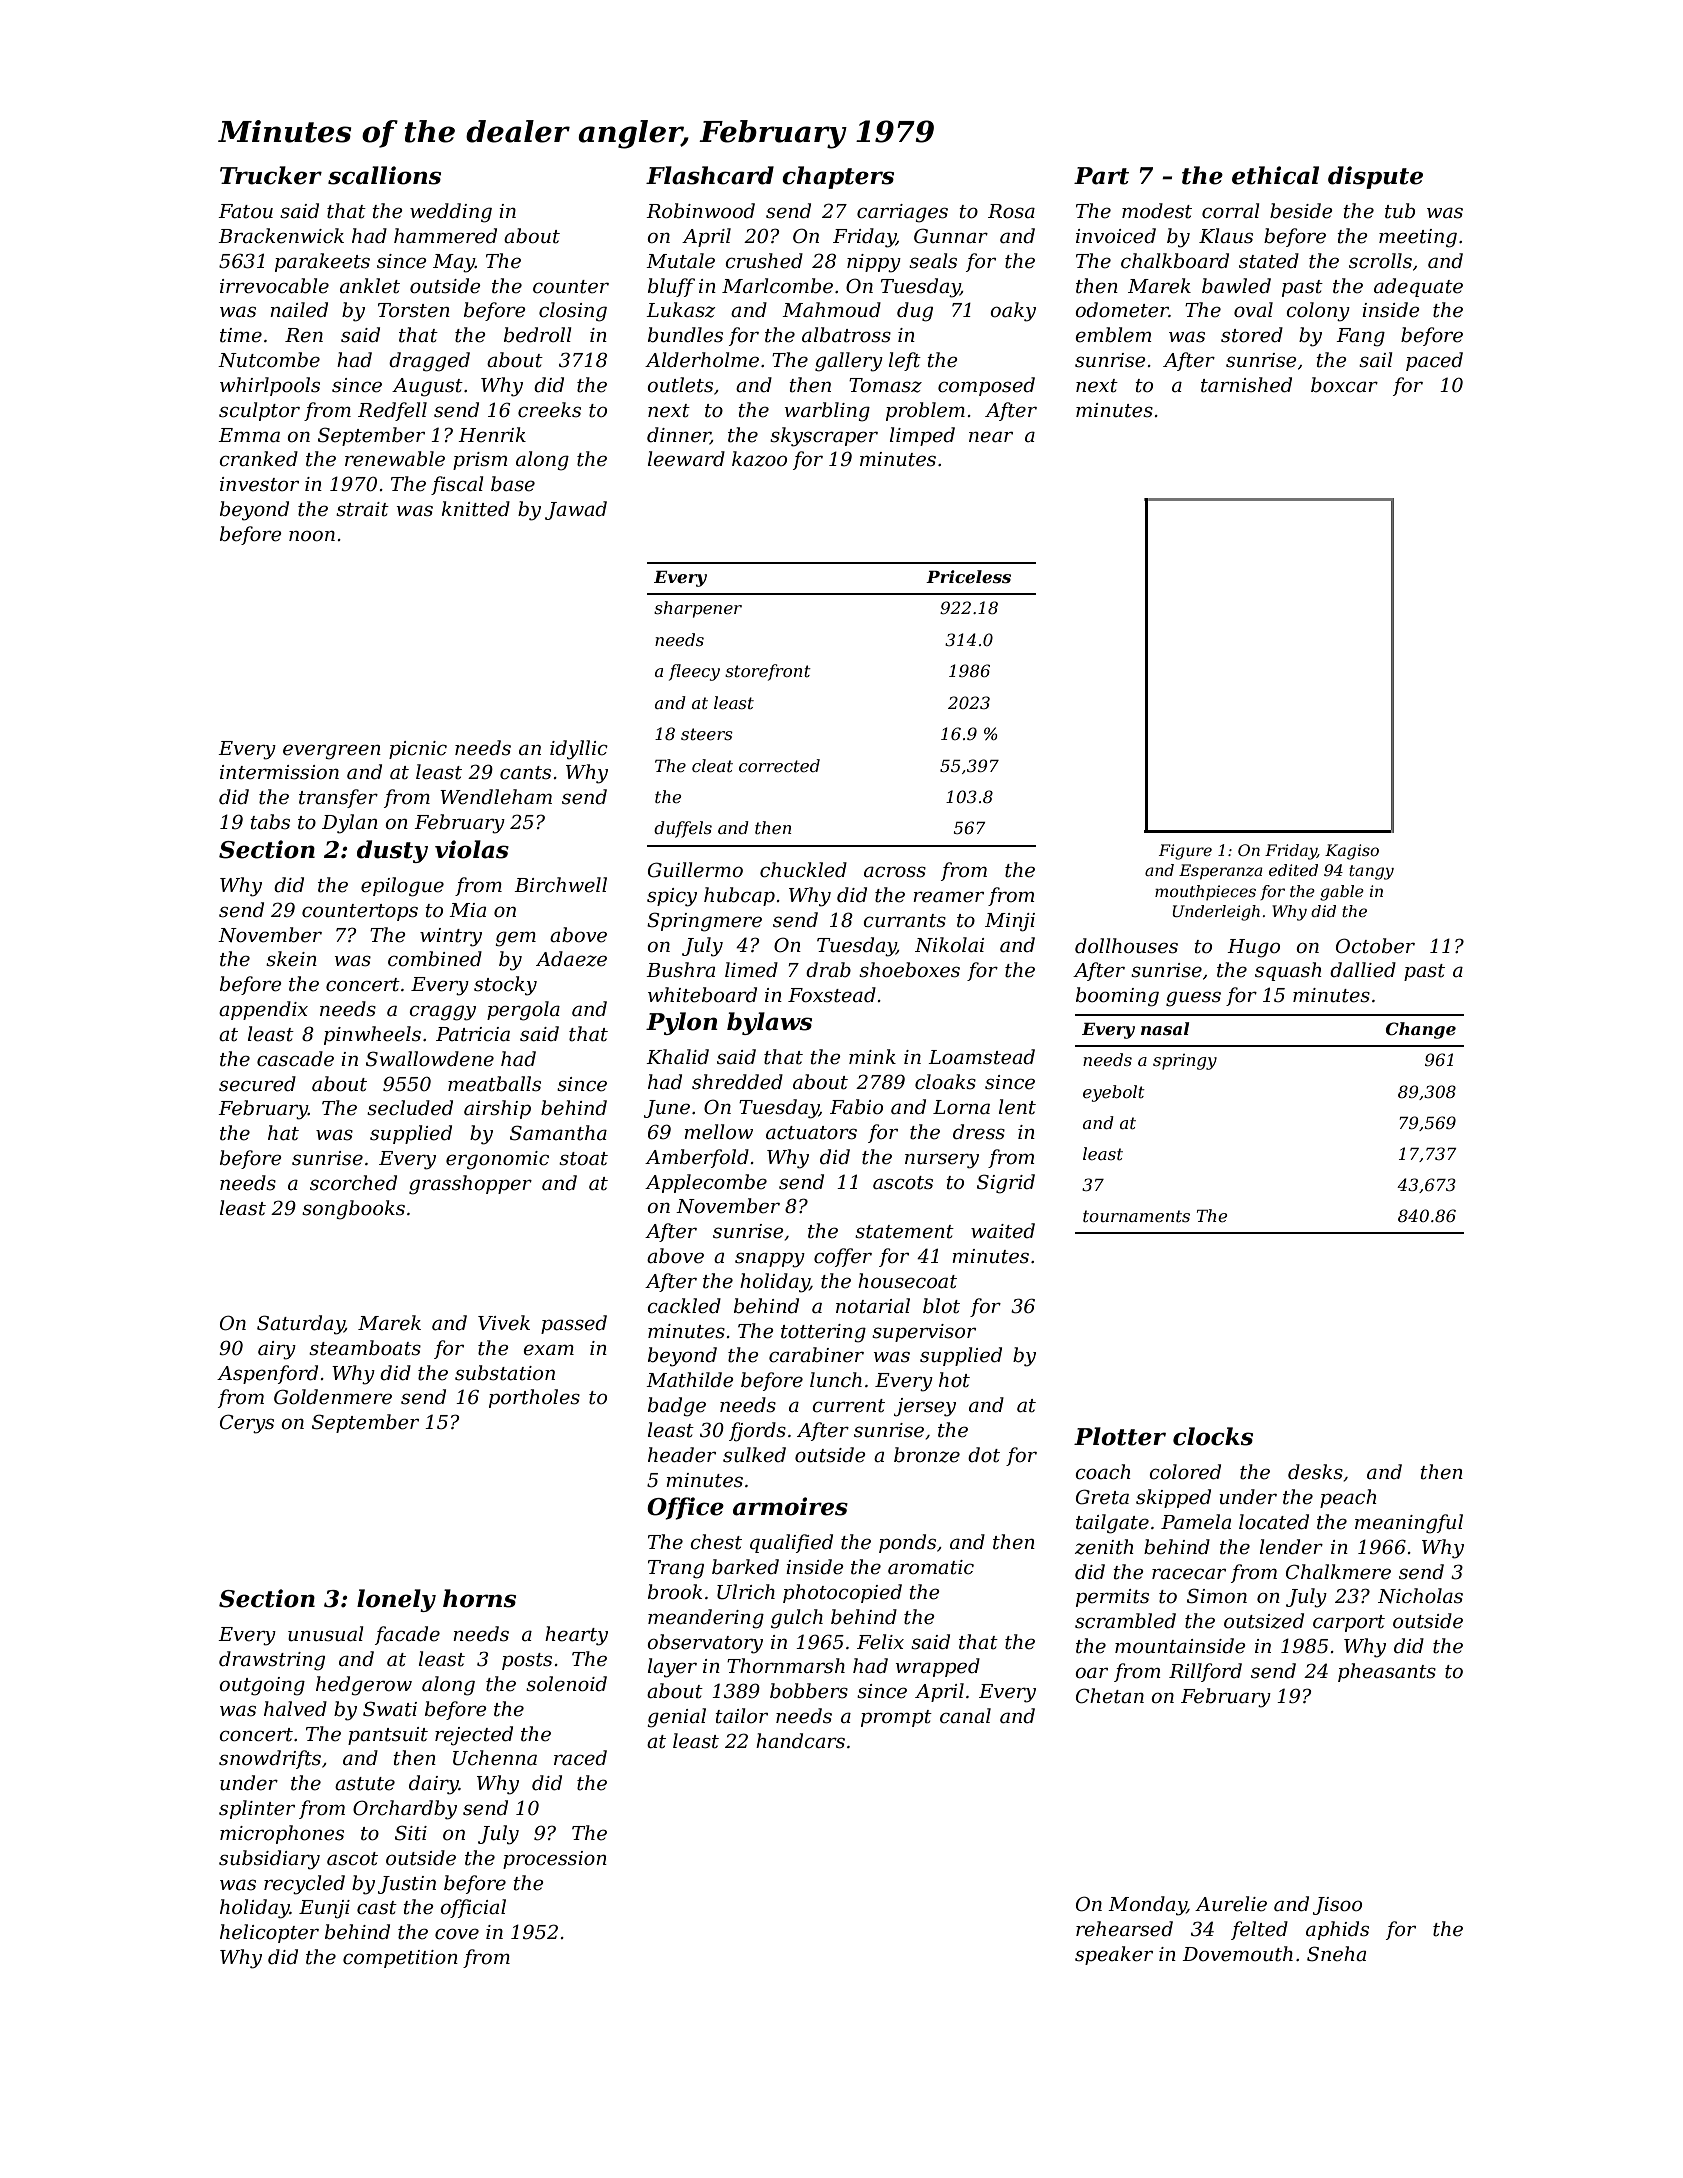 This image has width=1683, height=2178. Describe the element at coordinates (1344, 385) in the image. I see `boxcar` at that location.
